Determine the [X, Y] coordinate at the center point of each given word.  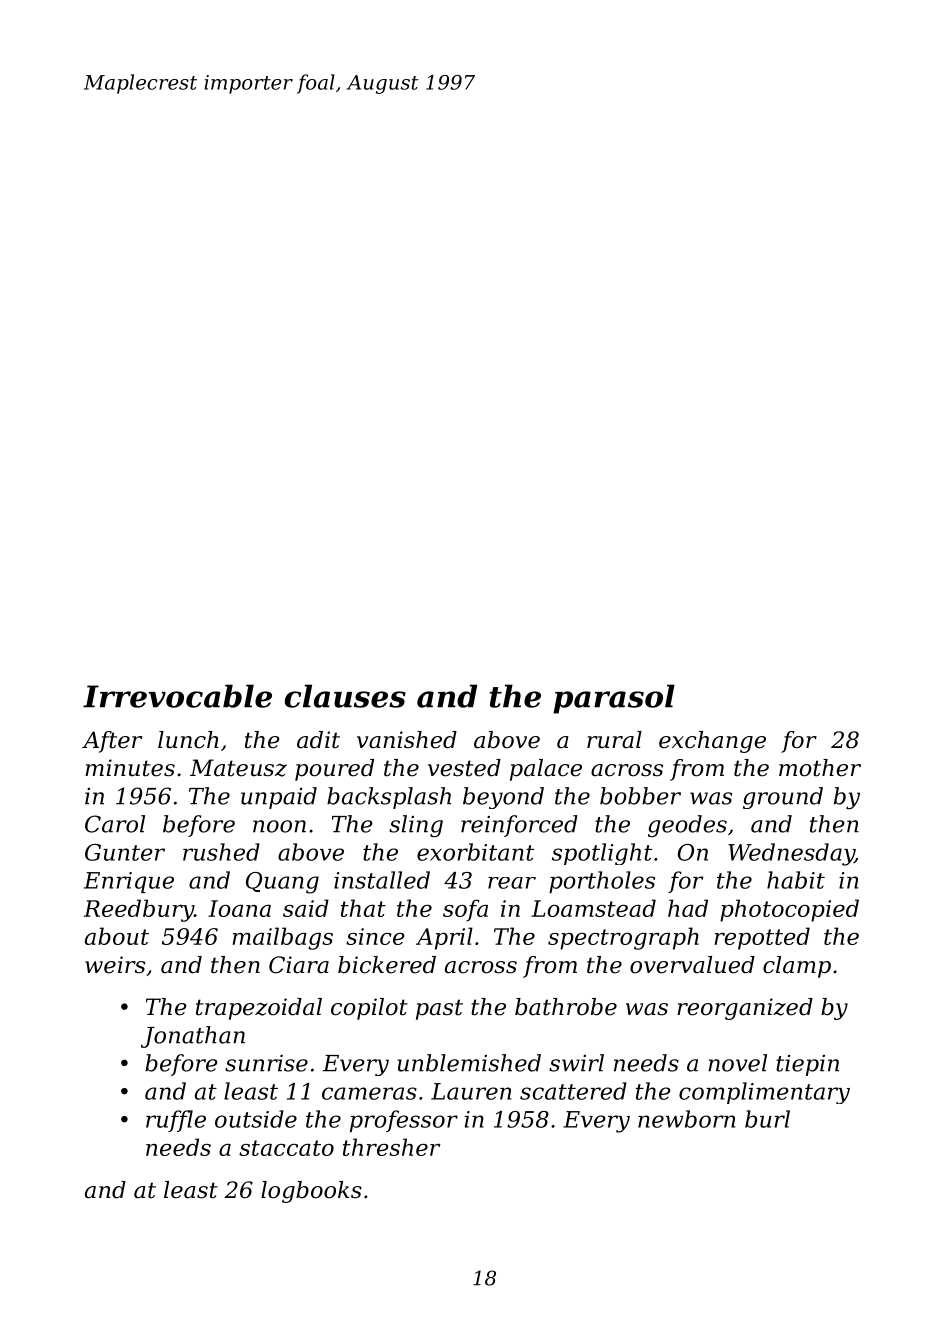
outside [256, 1119]
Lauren [471, 1091]
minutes [130, 768]
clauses [345, 696]
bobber [640, 796]
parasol [614, 699]
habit [796, 880]
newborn [686, 1119]
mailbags [282, 938]
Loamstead [593, 908]
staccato [286, 1148]
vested [464, 768]
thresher [392, 1147]
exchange [712, 742]
